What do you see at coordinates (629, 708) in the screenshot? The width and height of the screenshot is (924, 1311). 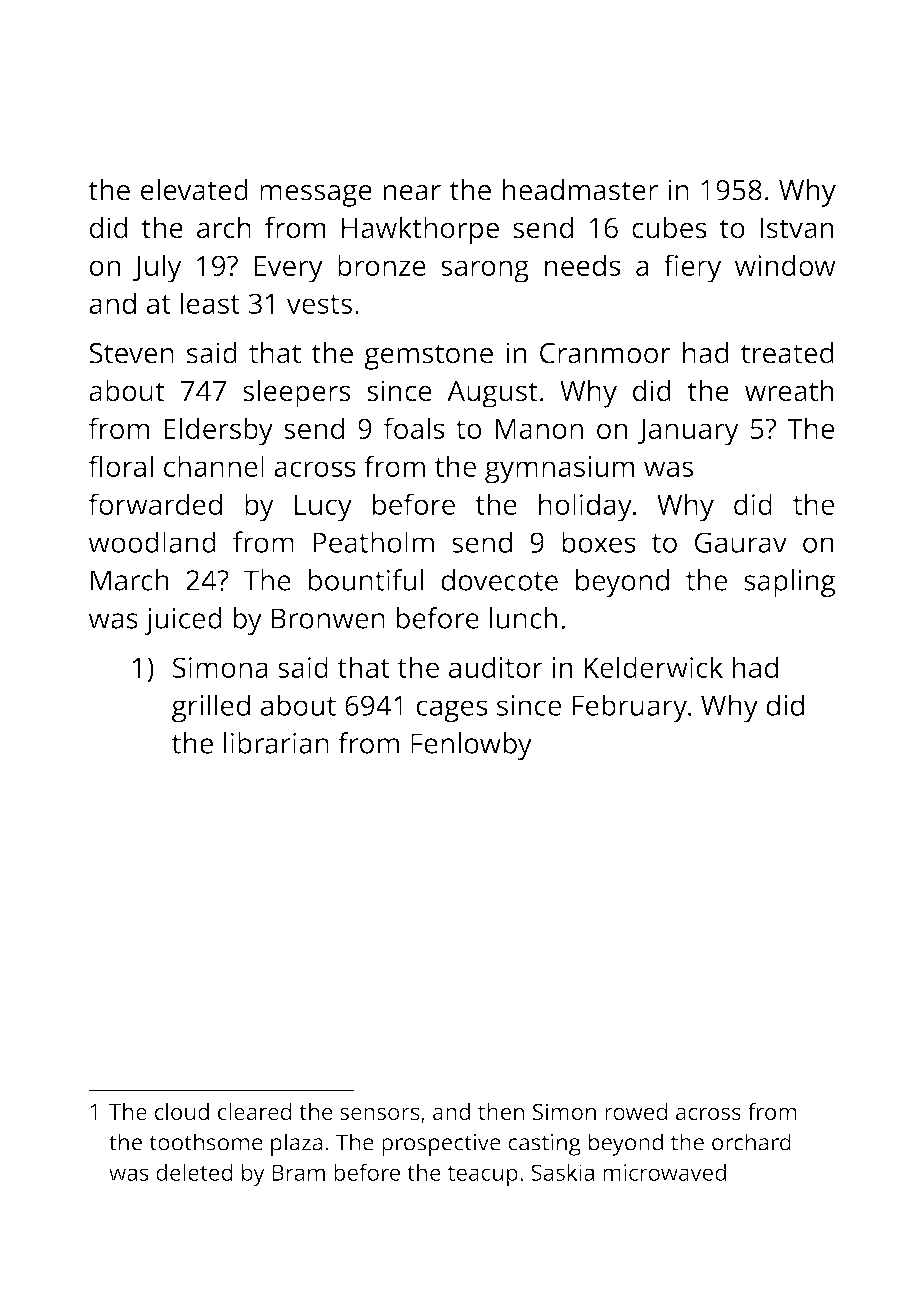 I see `February` at bounding box center [629, 708].
